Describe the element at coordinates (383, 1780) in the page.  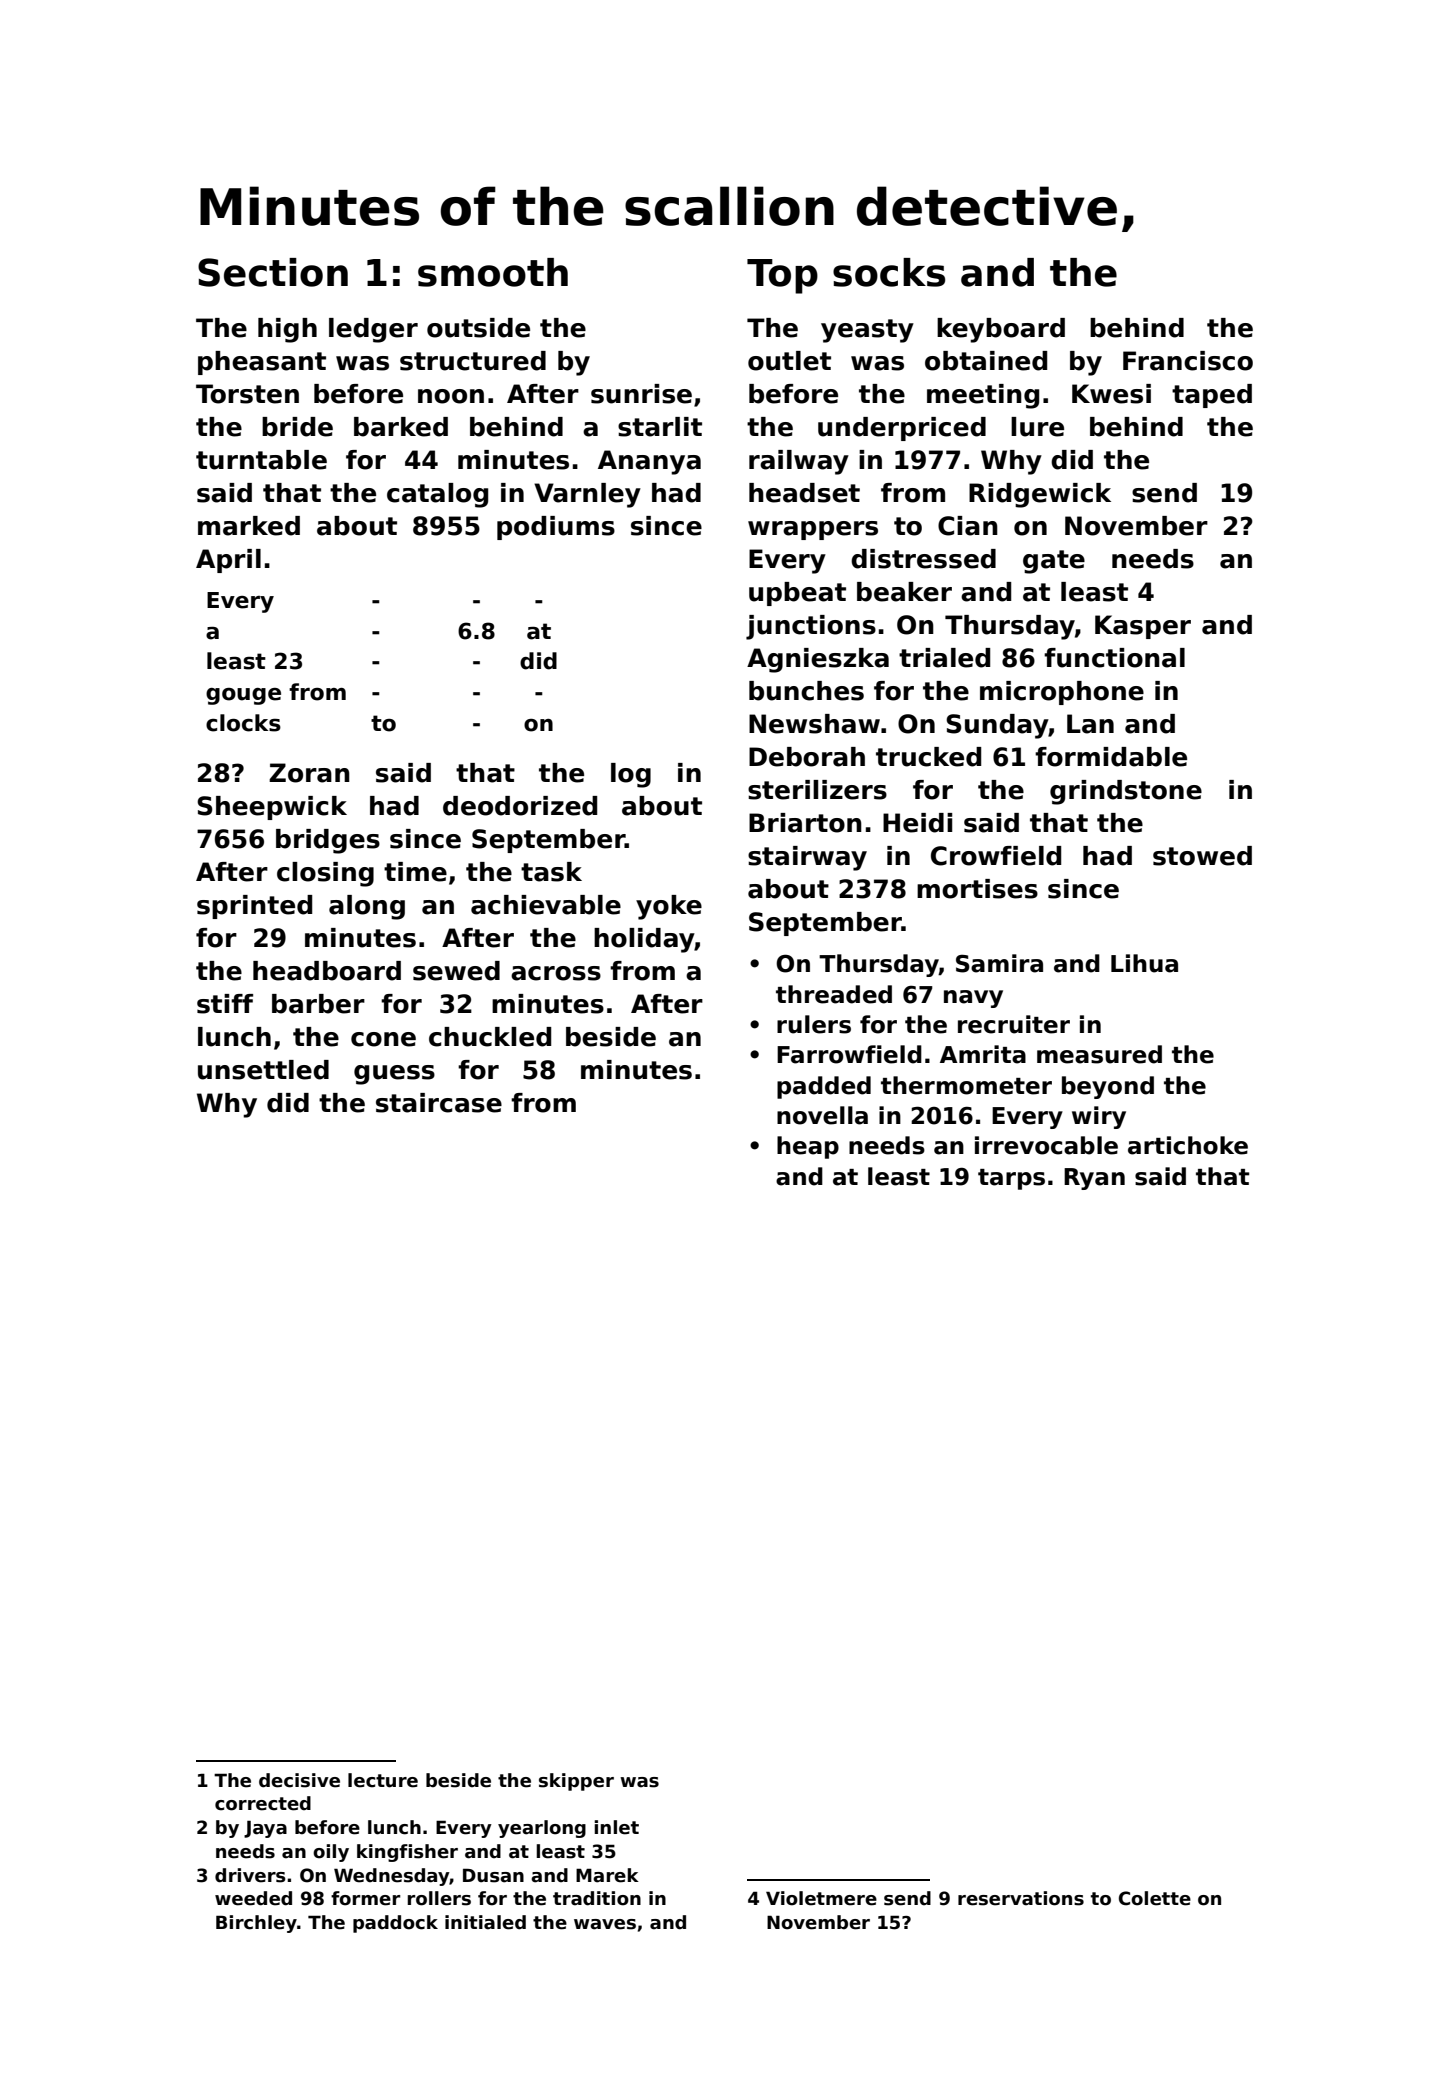
I see `lecture` at that location.
